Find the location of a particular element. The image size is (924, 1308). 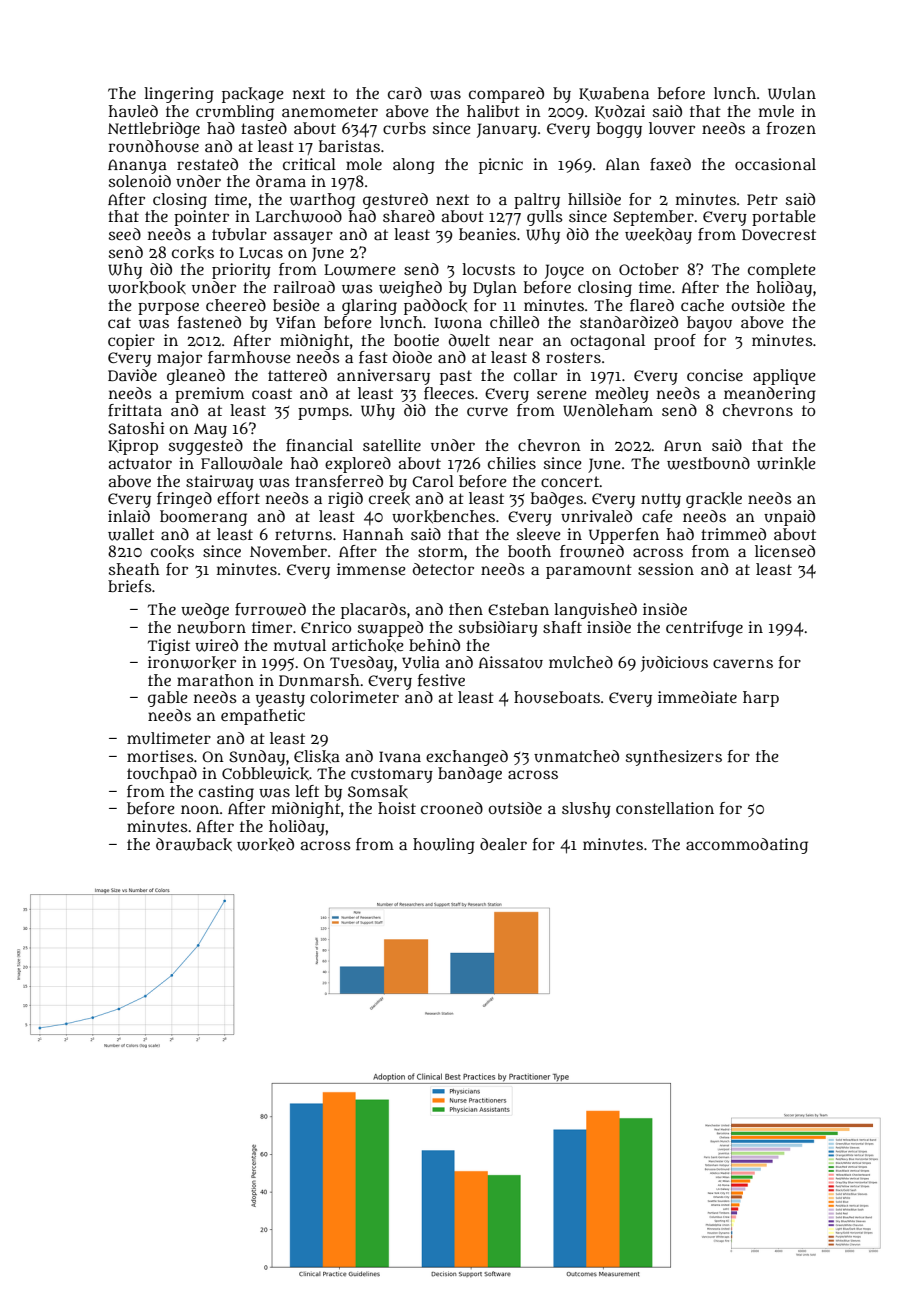

drawback is located at coordinates (194, 844).
